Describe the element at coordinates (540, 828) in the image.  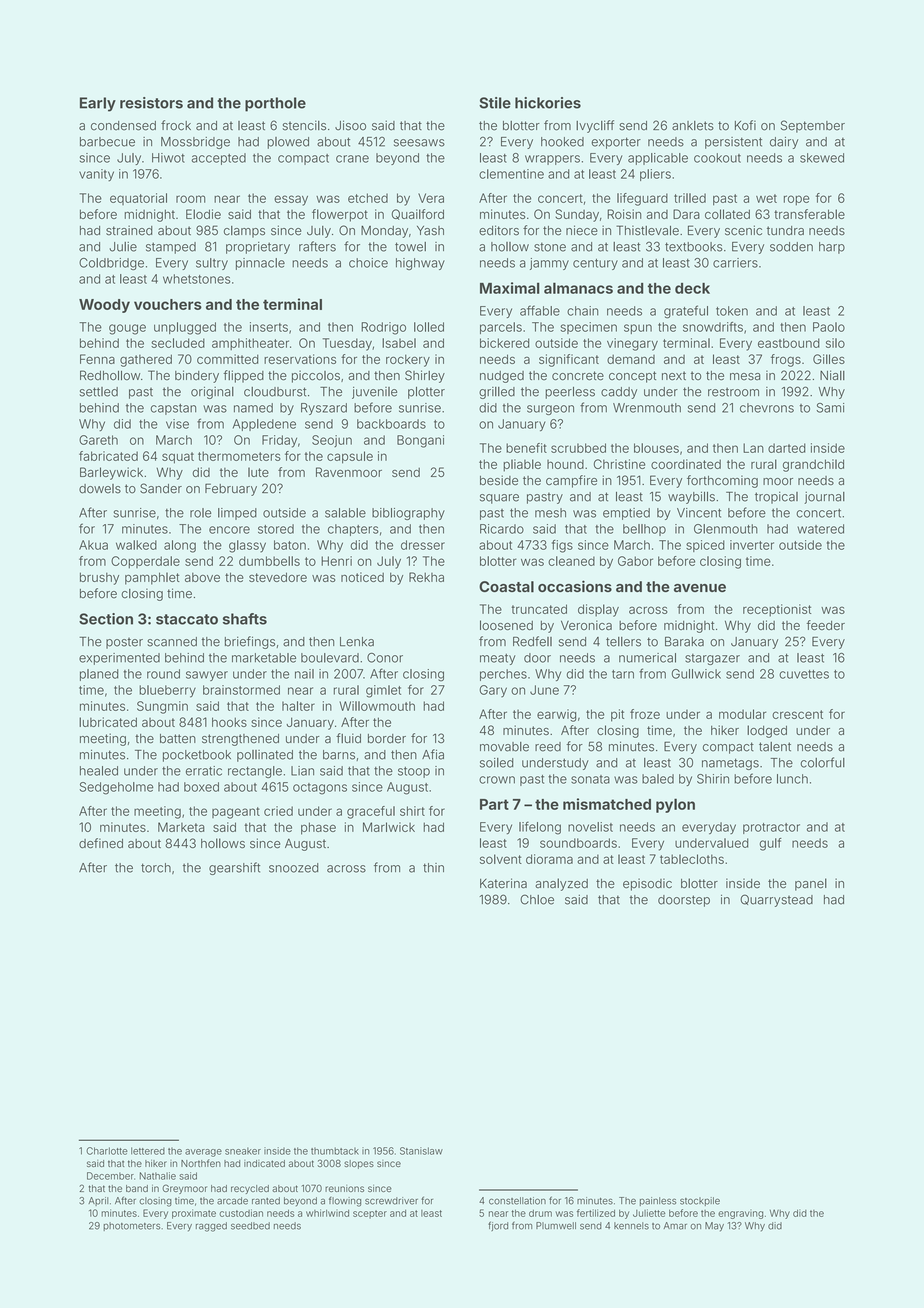
I see `lifelong` at that location.
